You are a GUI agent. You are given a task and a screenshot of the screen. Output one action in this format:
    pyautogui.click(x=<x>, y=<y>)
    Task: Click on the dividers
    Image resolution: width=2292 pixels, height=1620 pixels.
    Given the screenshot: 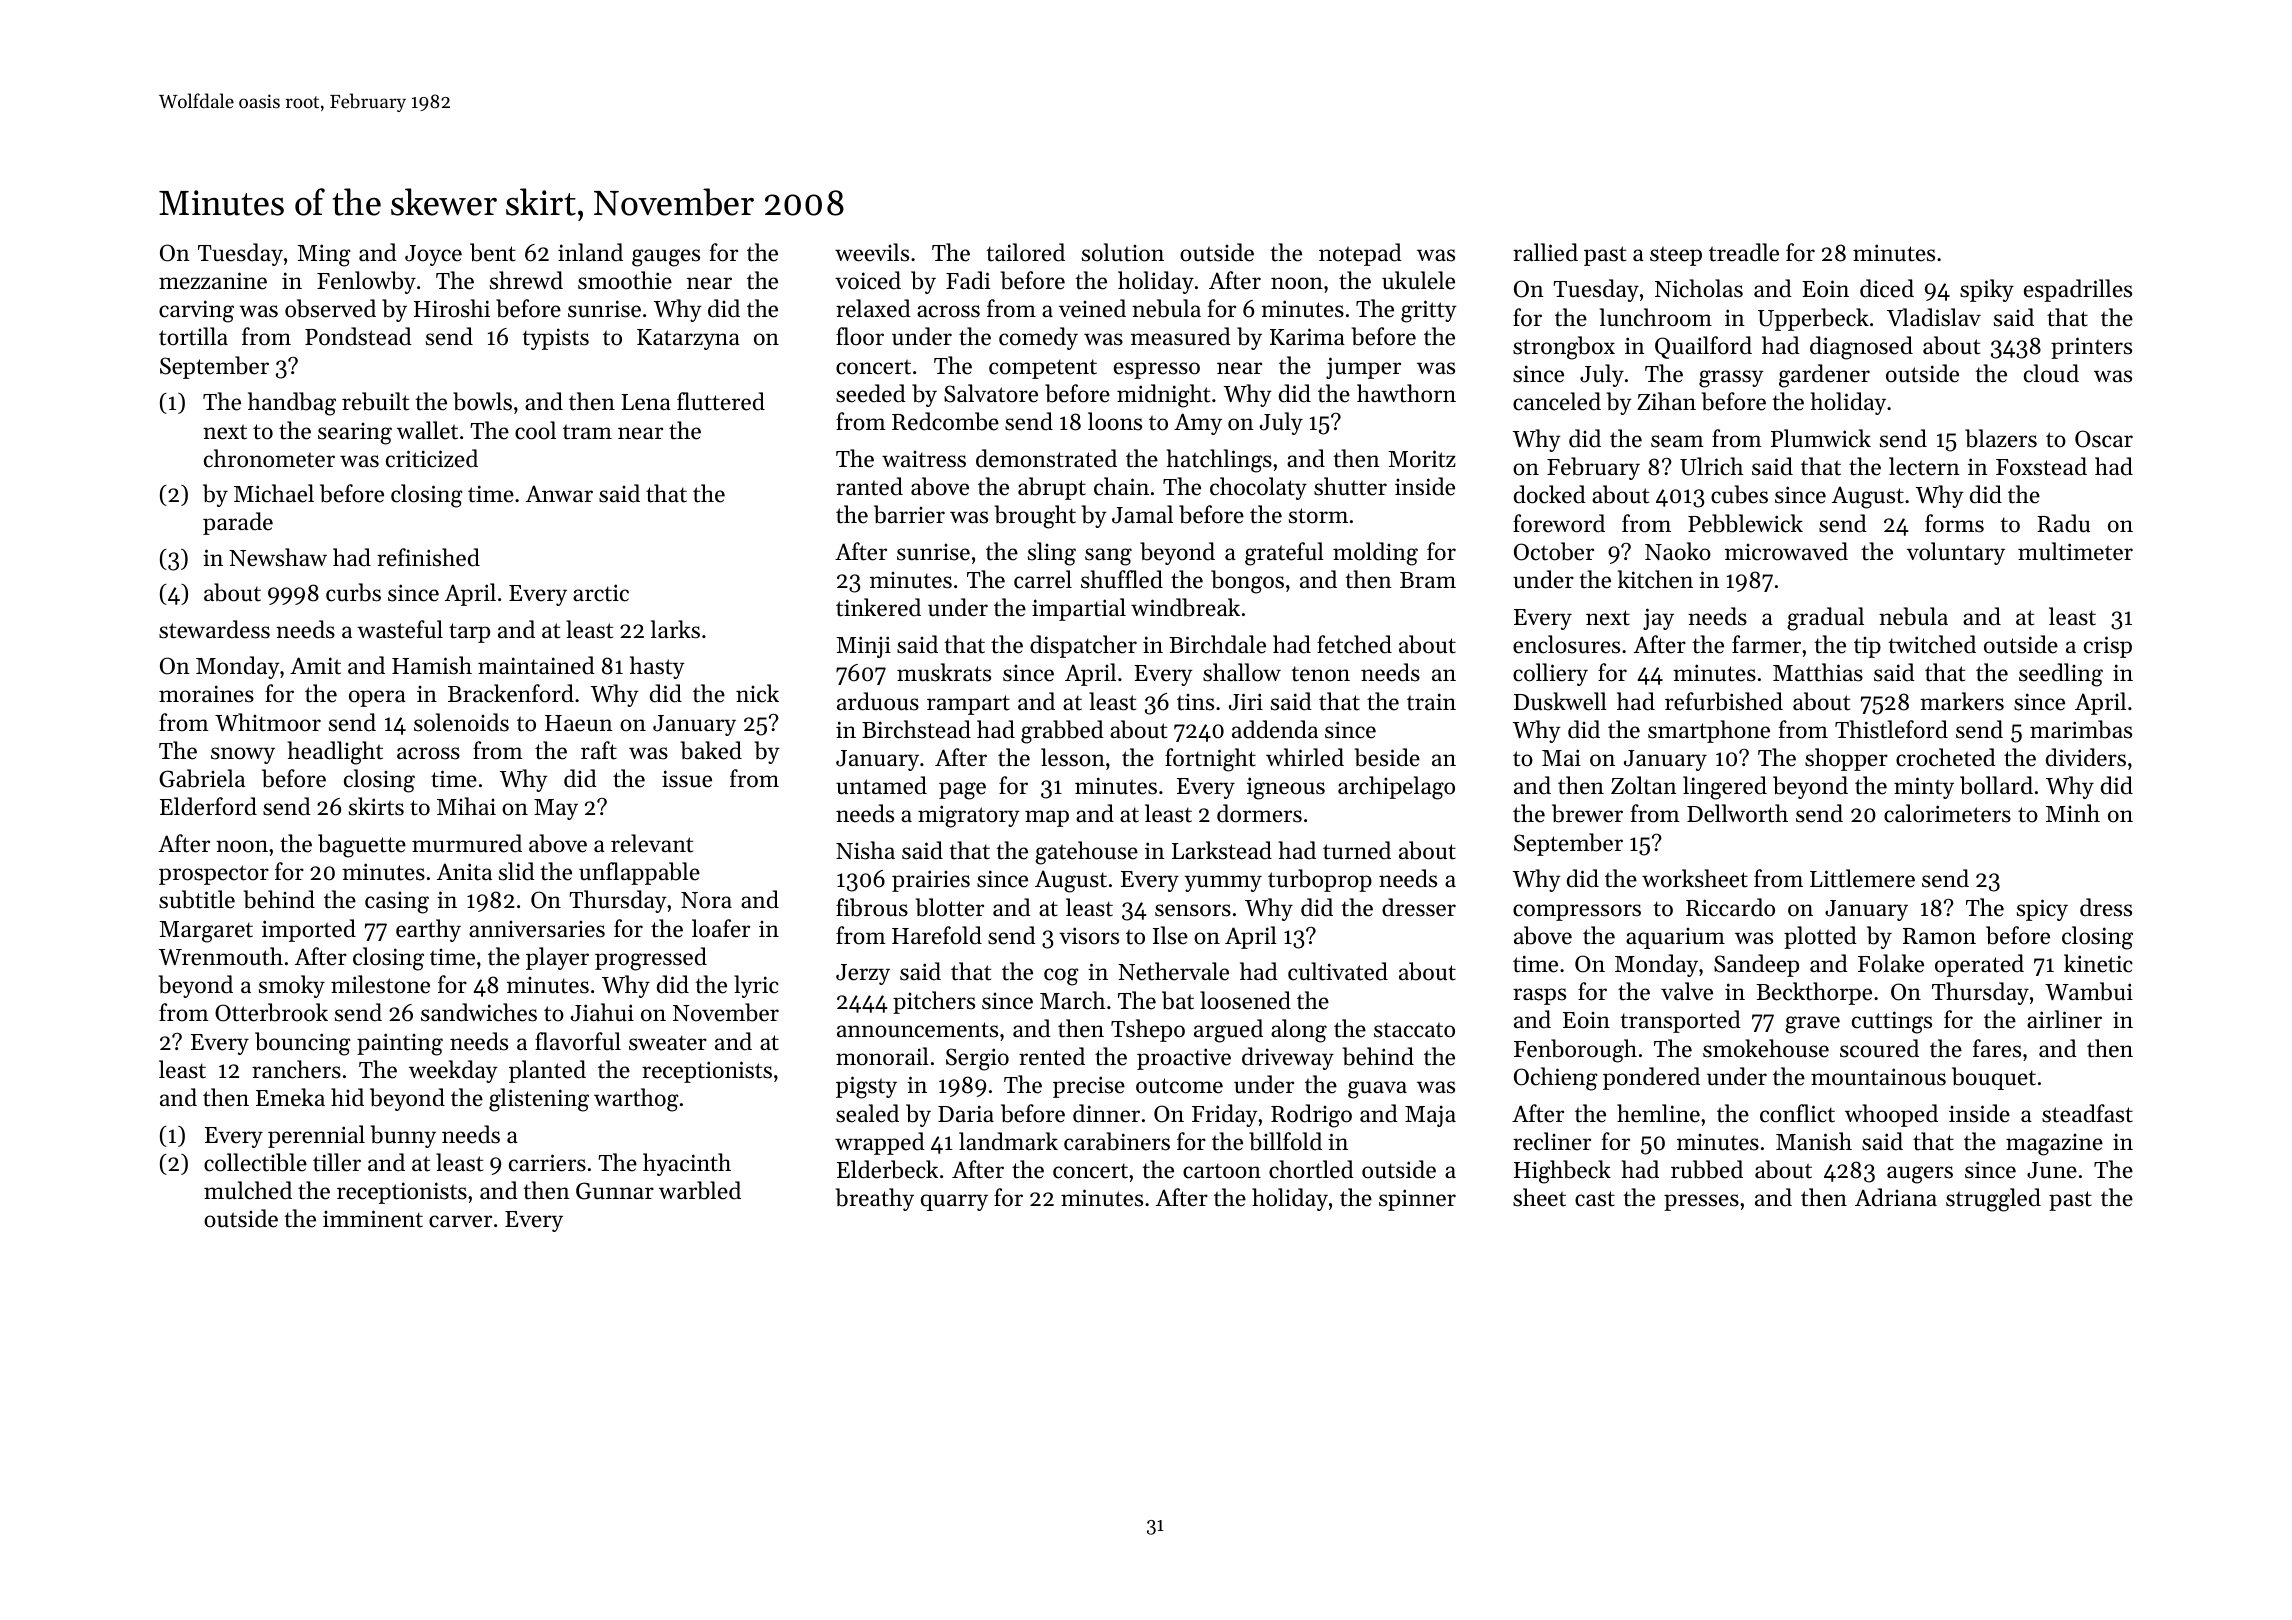 What is the action you would take?
    pyautogui.click(x=2086, y=757)
